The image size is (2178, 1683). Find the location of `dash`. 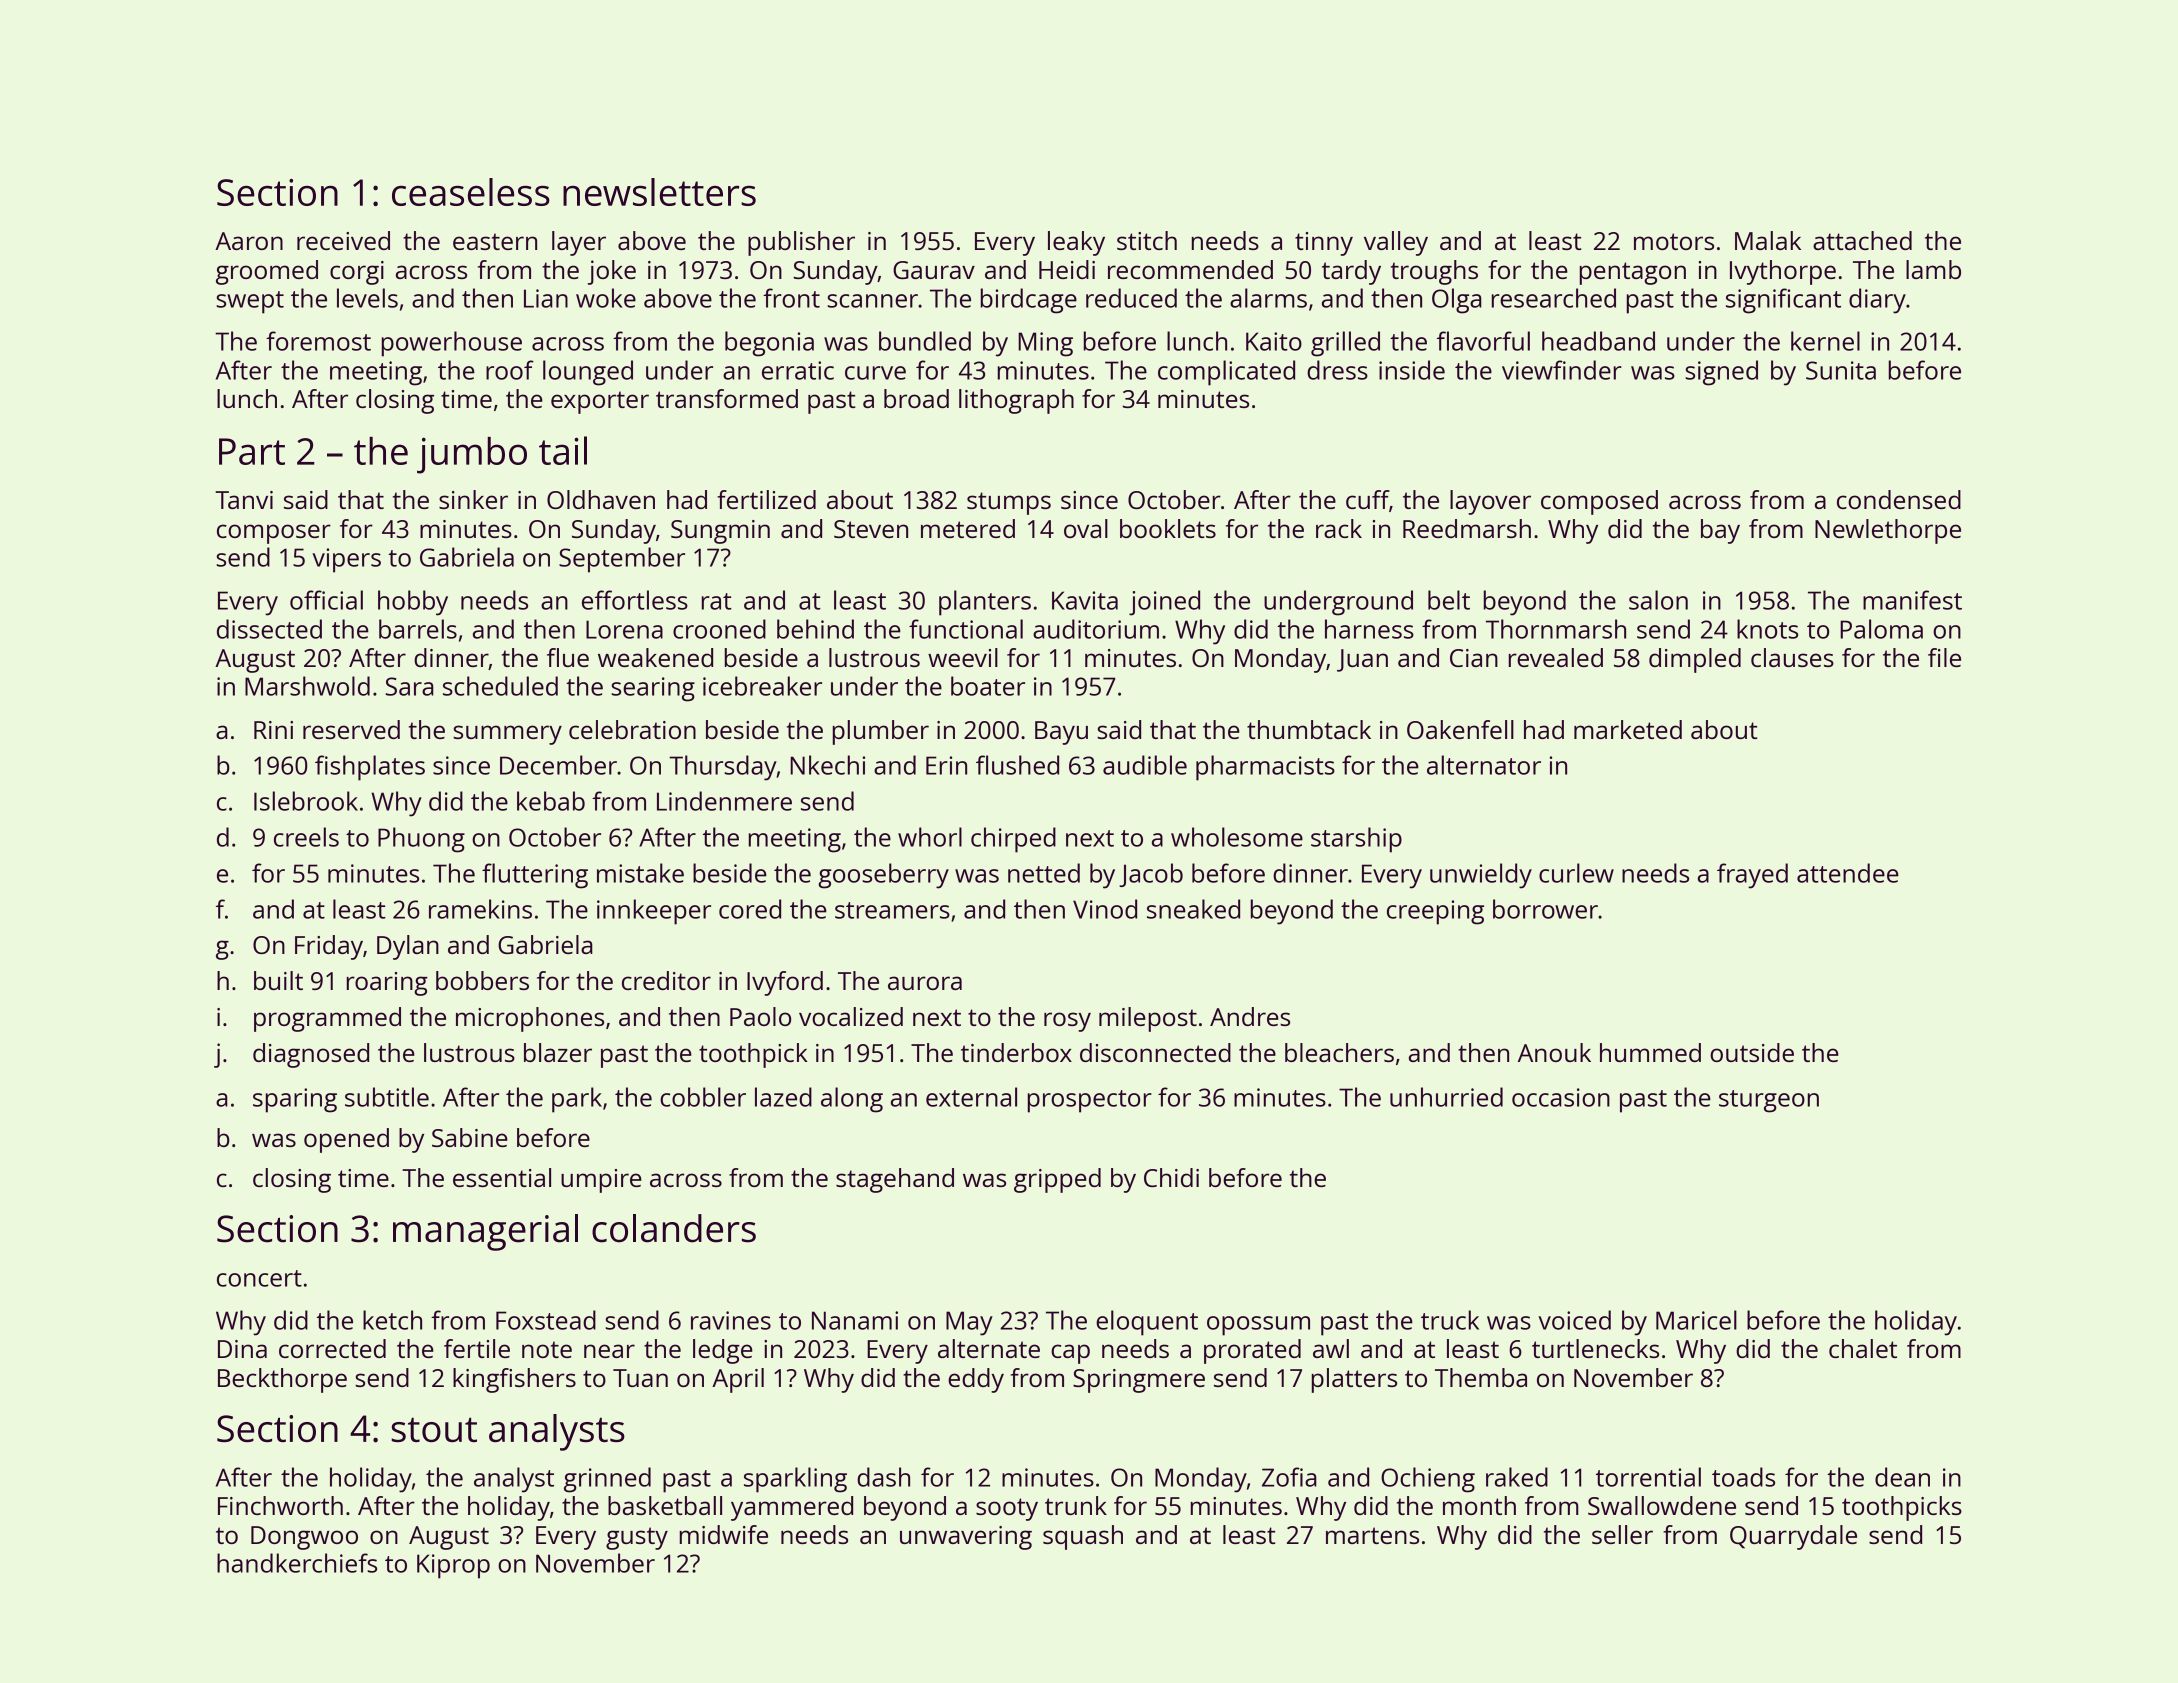

dash is located at coordinates (883, 1477).
